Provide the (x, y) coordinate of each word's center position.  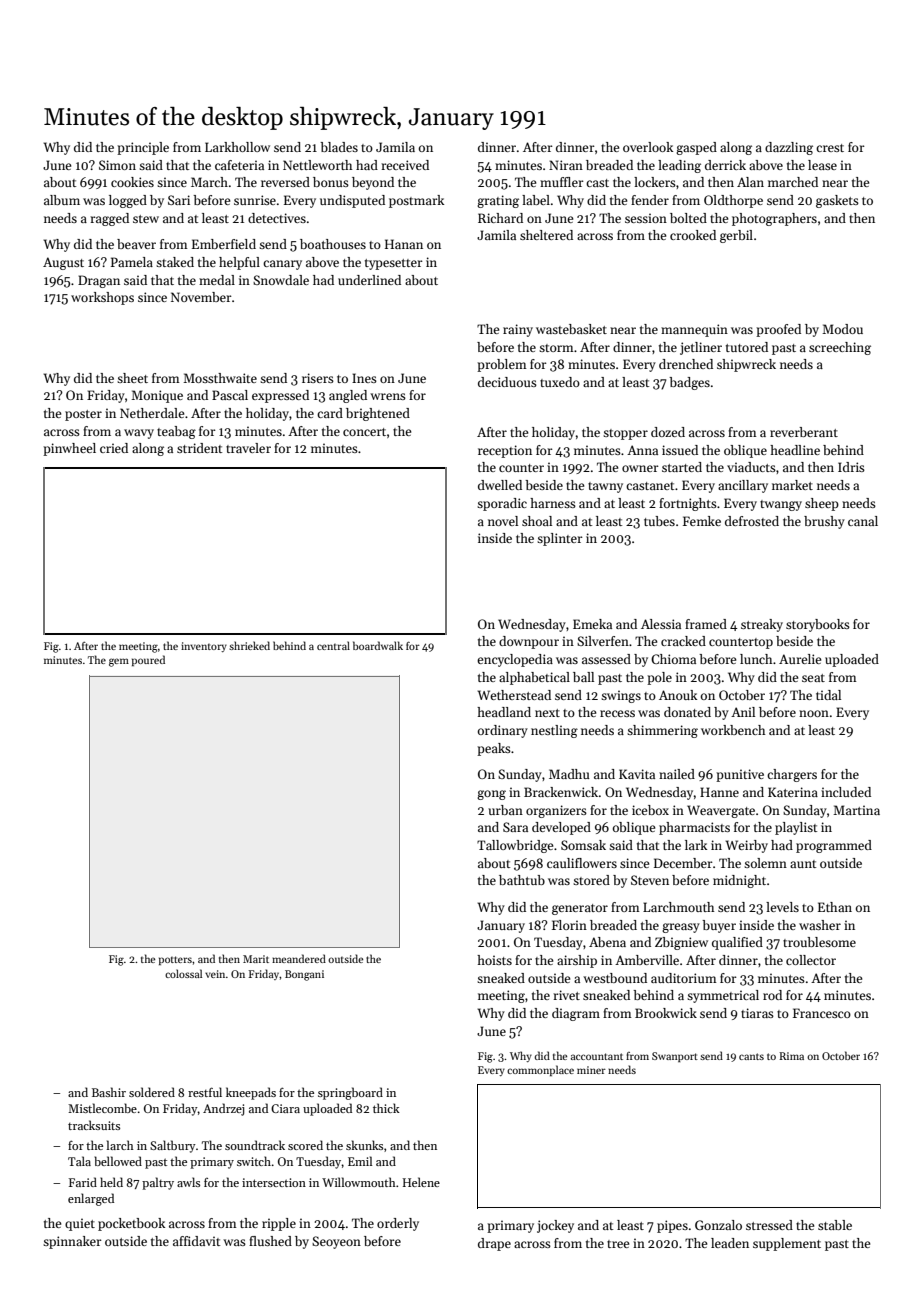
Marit (256, 959)
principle (143, 148)
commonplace (540, 1070)
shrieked (249, 645)
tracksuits (94, 1125)
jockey (555, 1226)
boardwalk (378, 645)
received (405, 165)
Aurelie (800, 659)
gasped (696, 148)
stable (835, 1225)
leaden (730, 1243)
